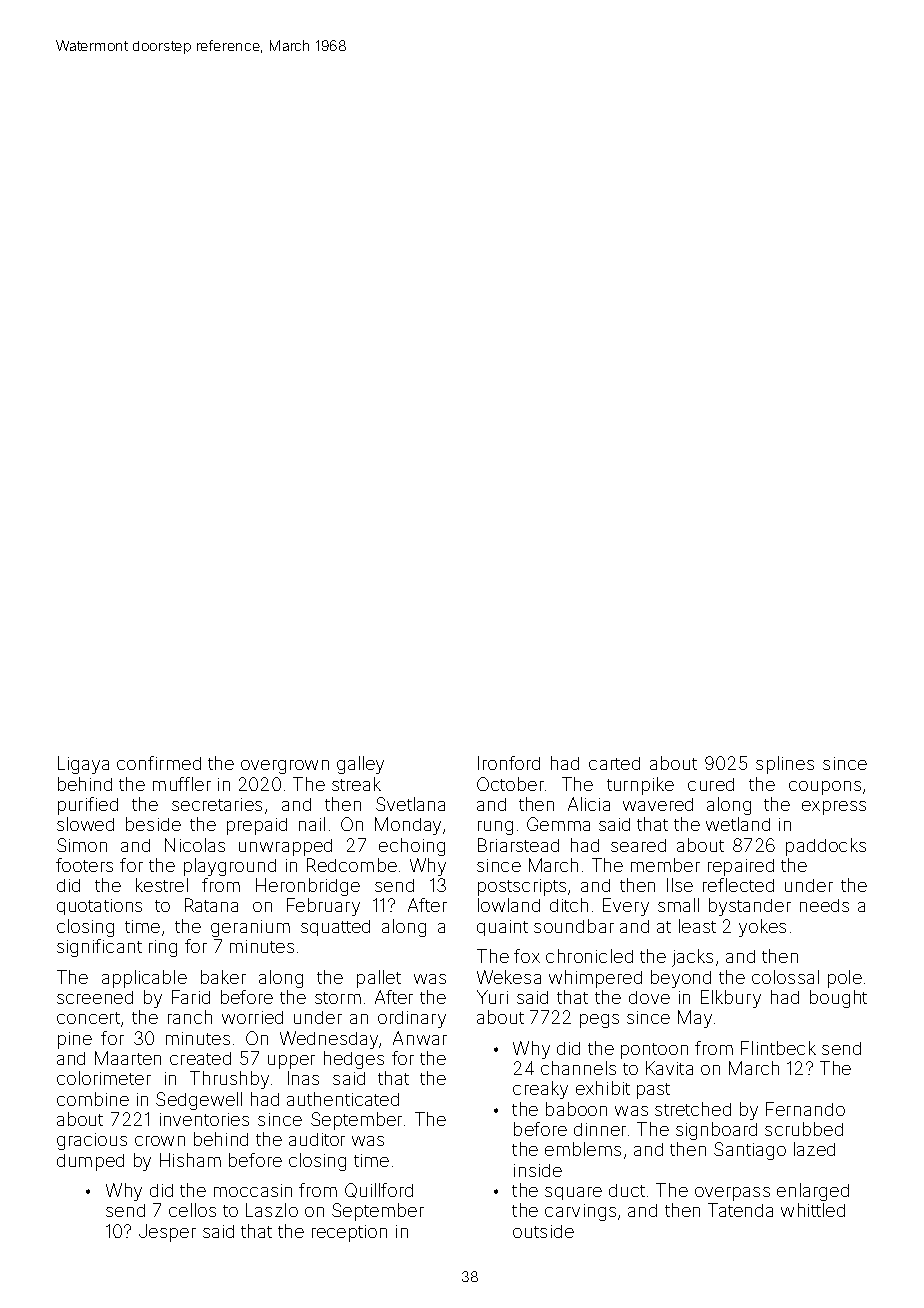  I want to click on Flintbeck, so click(778, 1048).
